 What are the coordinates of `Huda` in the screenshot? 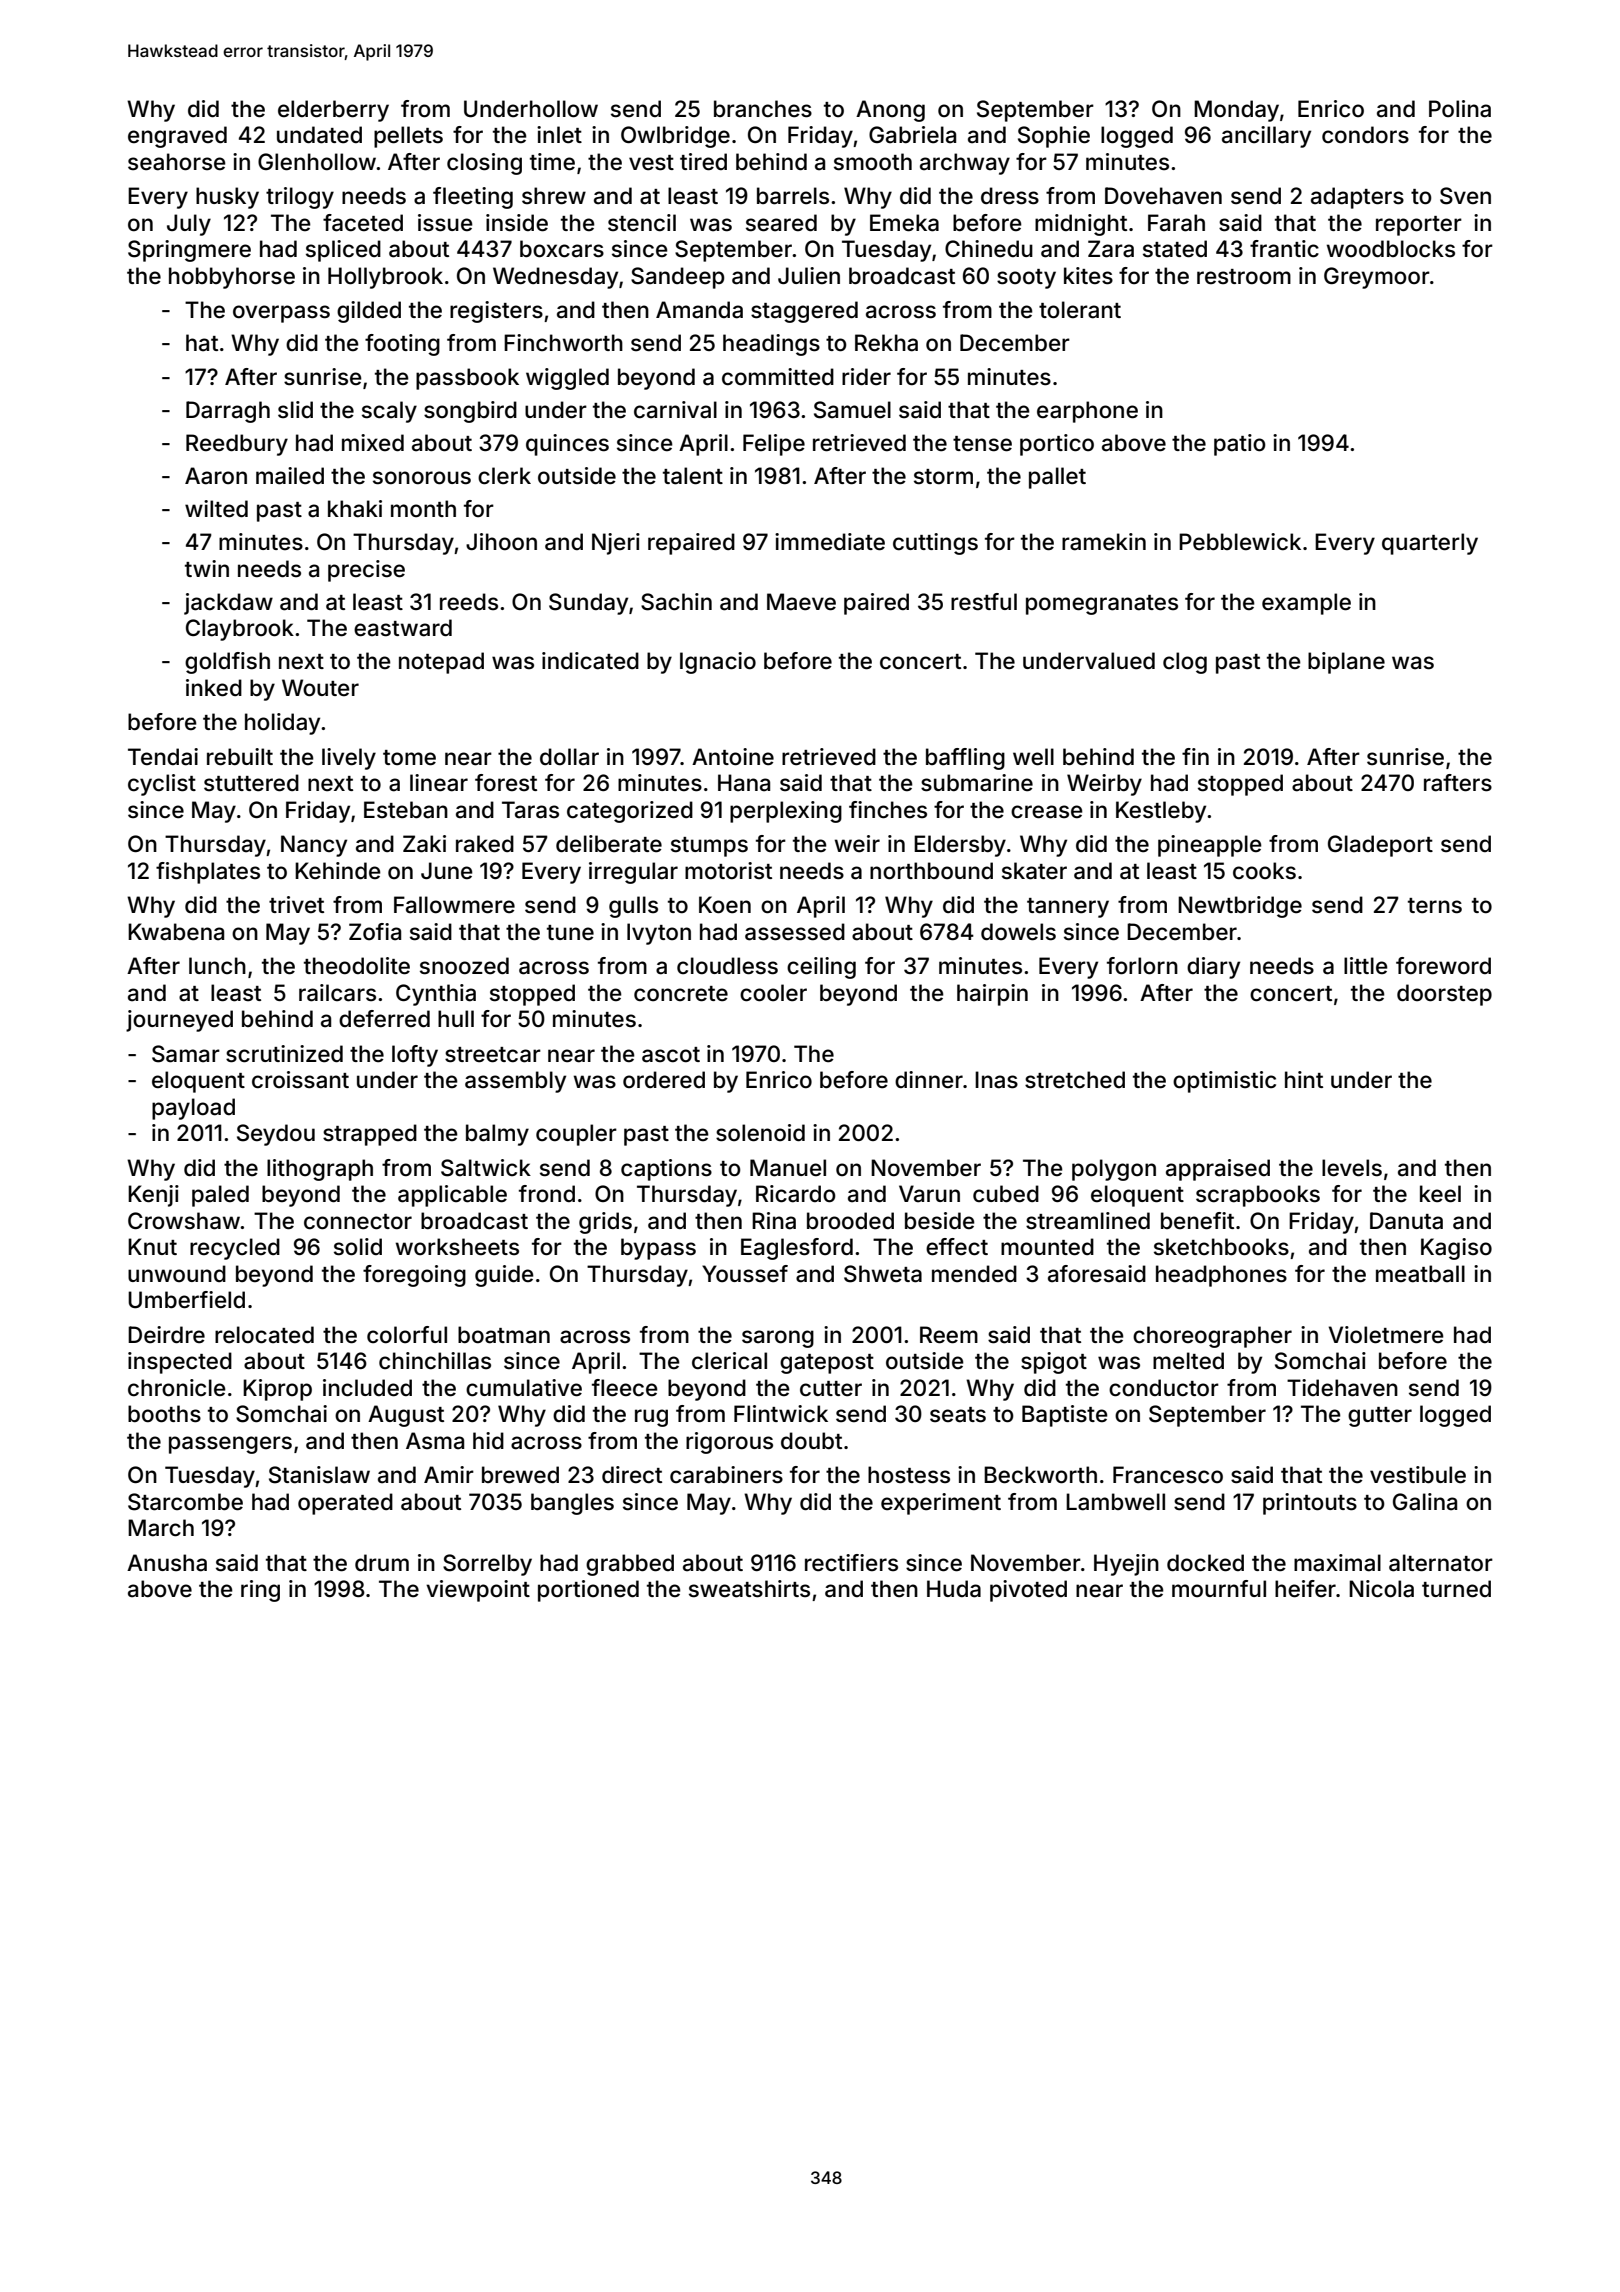 It's located at (954, 1589).
